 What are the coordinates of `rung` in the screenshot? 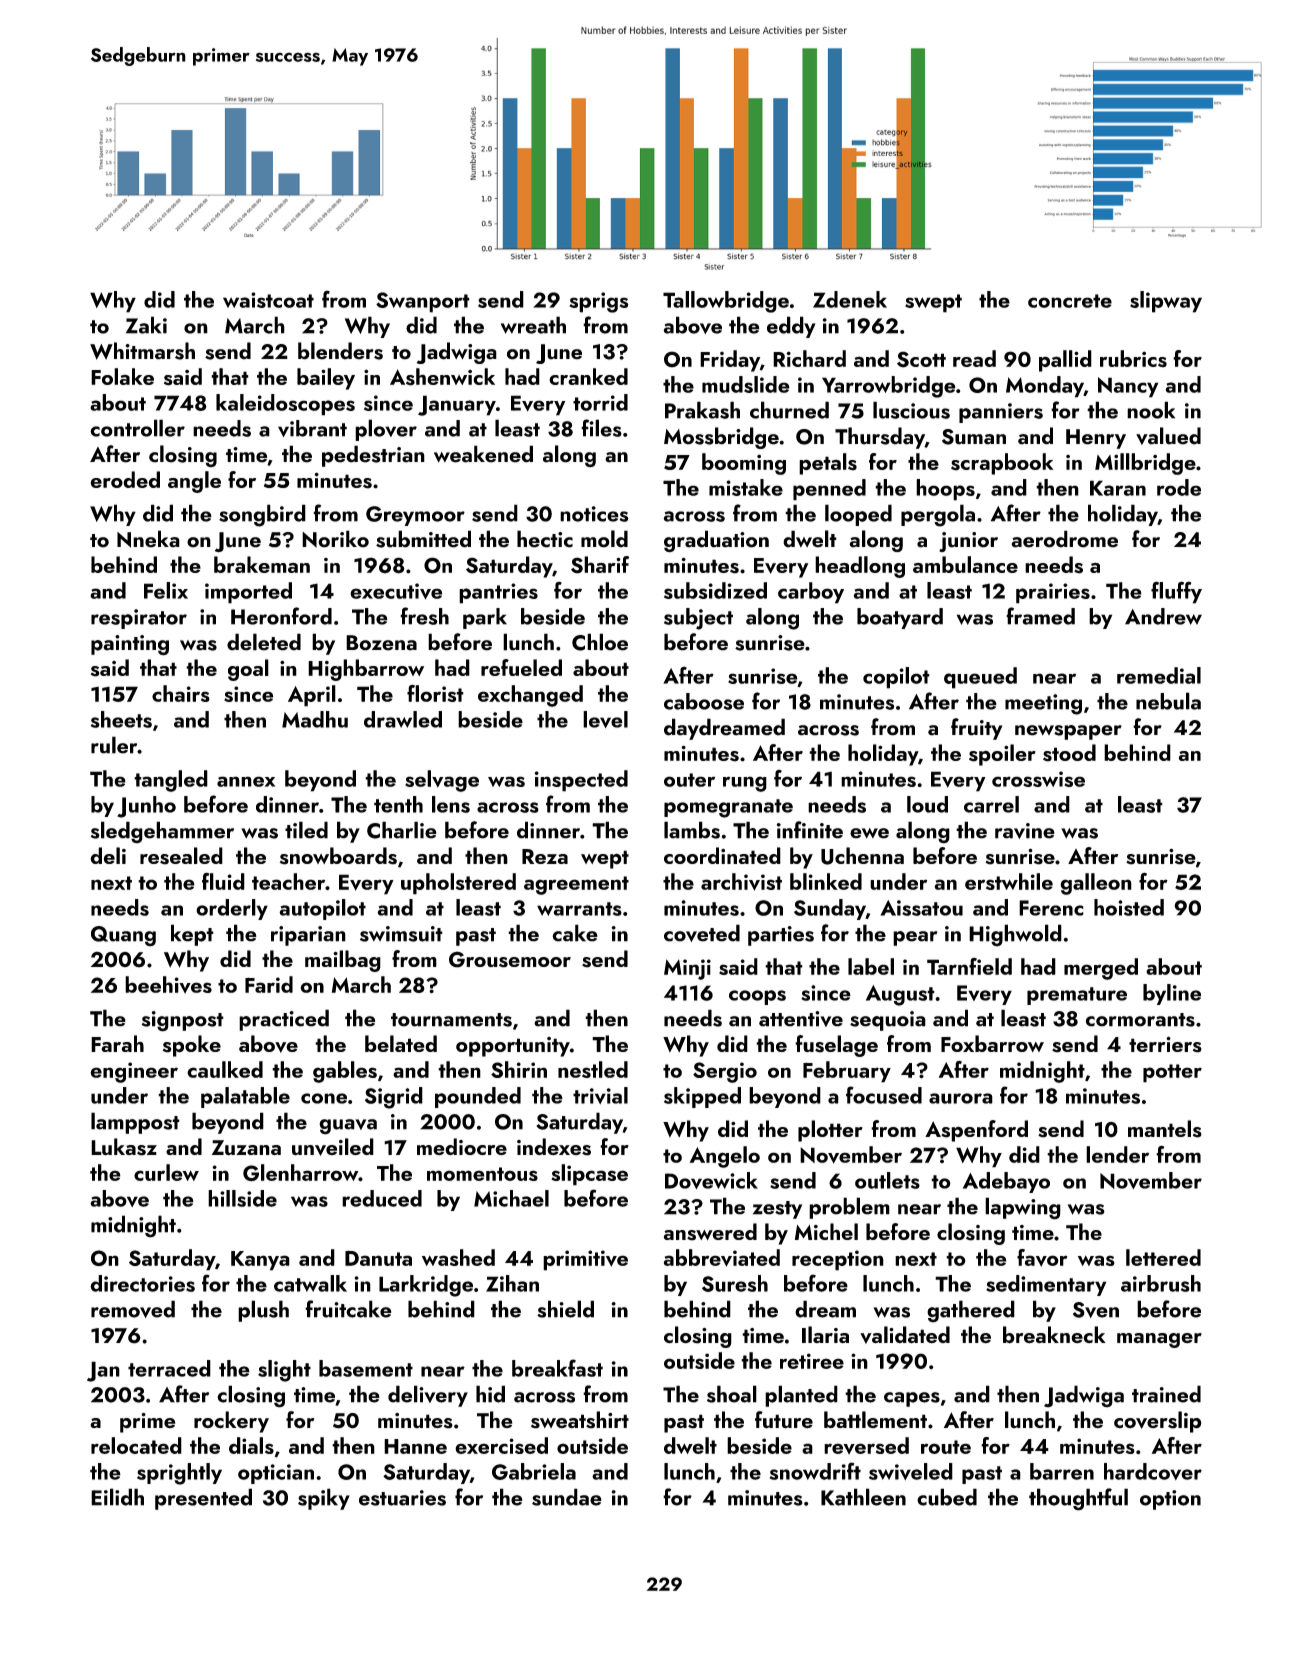 It's located at (745, 784).
